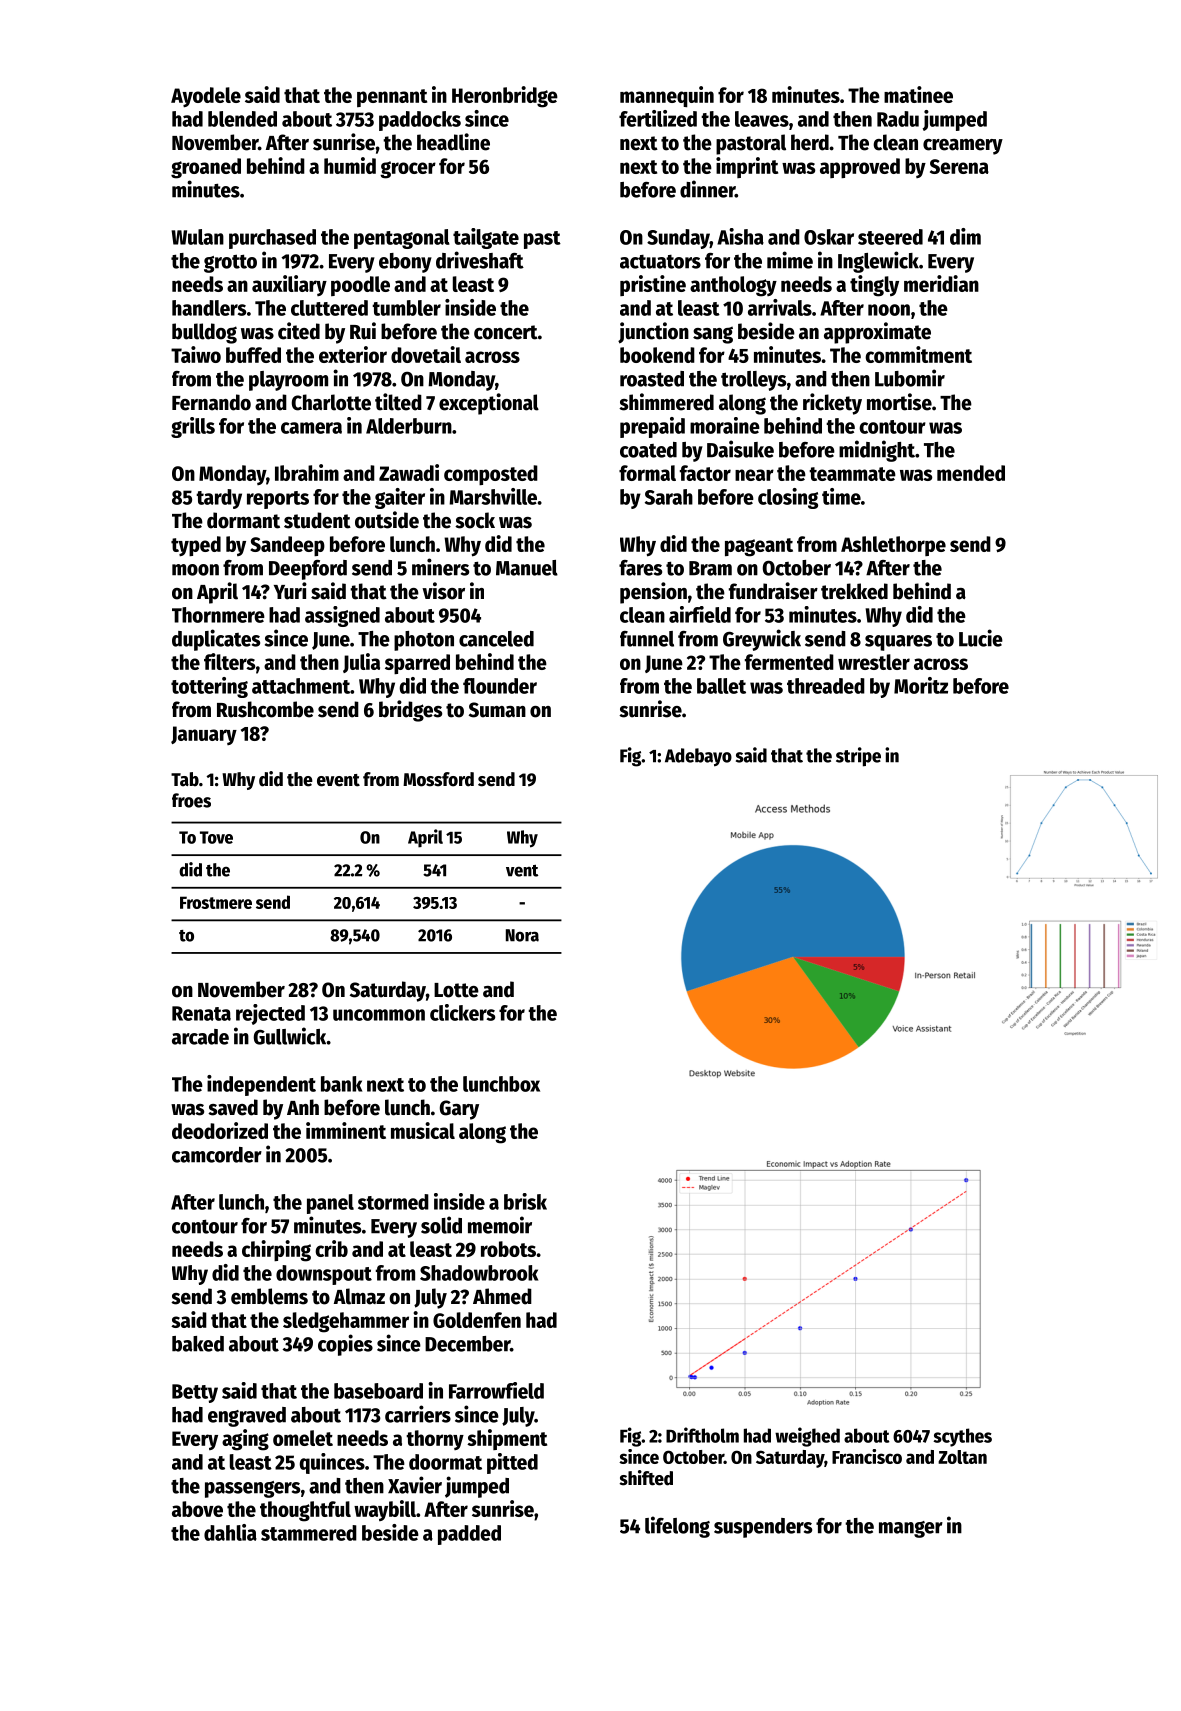  Describe the element at coordinates (962, 1437) in the screenshot. I see `scythes` at that location.
